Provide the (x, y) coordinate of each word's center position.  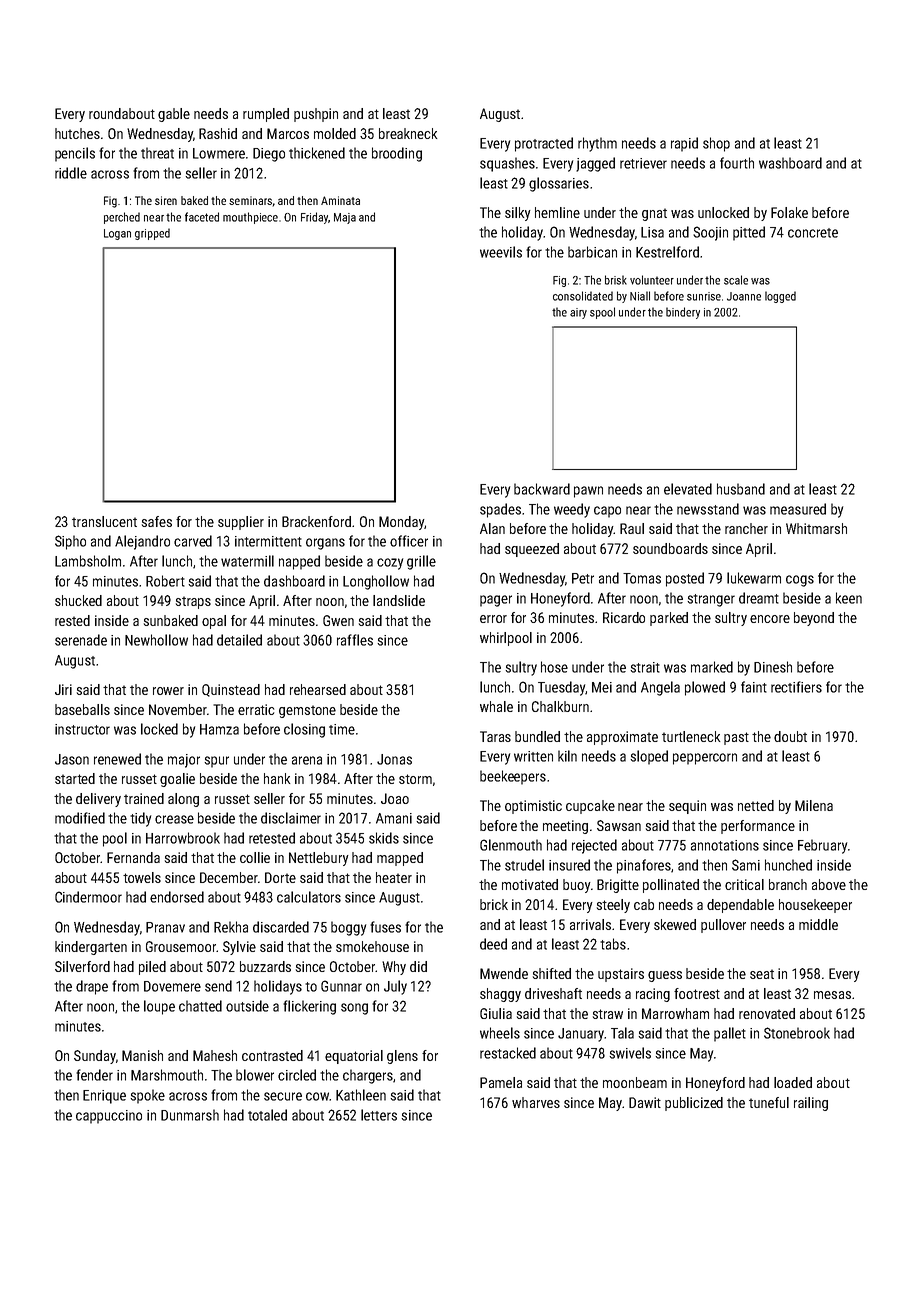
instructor (82, 729)
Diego (269, 155)
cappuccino (109, 1117)
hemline (557, 212)
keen (849, 598)
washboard (790, 163)
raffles (355, 640)
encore (770, 619)
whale (496, 706)
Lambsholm (88, 561)
